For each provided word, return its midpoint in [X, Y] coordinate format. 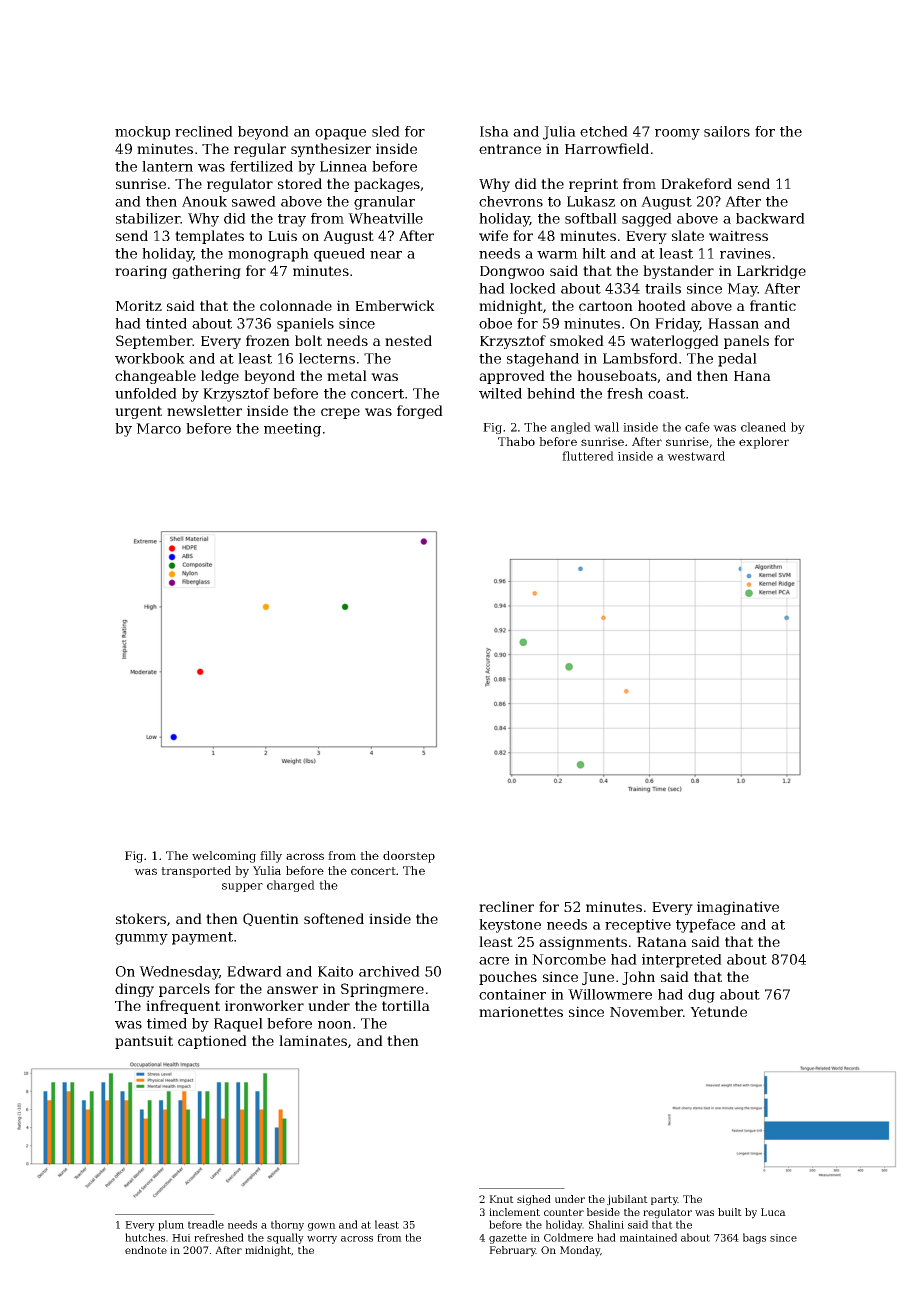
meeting [292, 430]
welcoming [224, 857]
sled [386, 131]
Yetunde [718, 1011]
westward [696, 456]
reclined [204, 131]
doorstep [409, 857]
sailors [727, 131]
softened [334, 918]
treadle [206, 1224]
